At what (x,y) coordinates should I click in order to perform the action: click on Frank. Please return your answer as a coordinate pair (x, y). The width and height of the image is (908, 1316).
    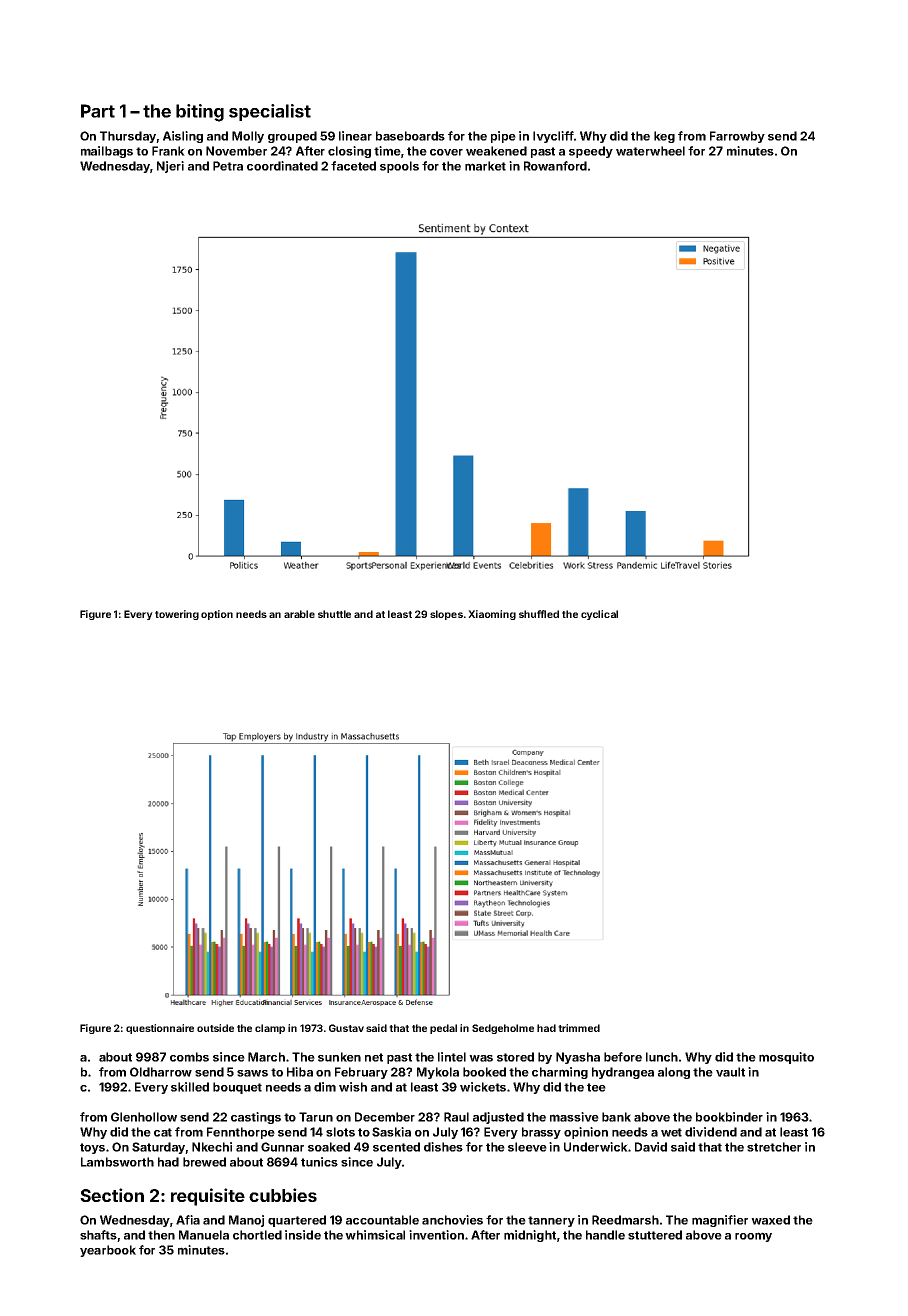
    Looking at the image, I should click on (168, 151).
